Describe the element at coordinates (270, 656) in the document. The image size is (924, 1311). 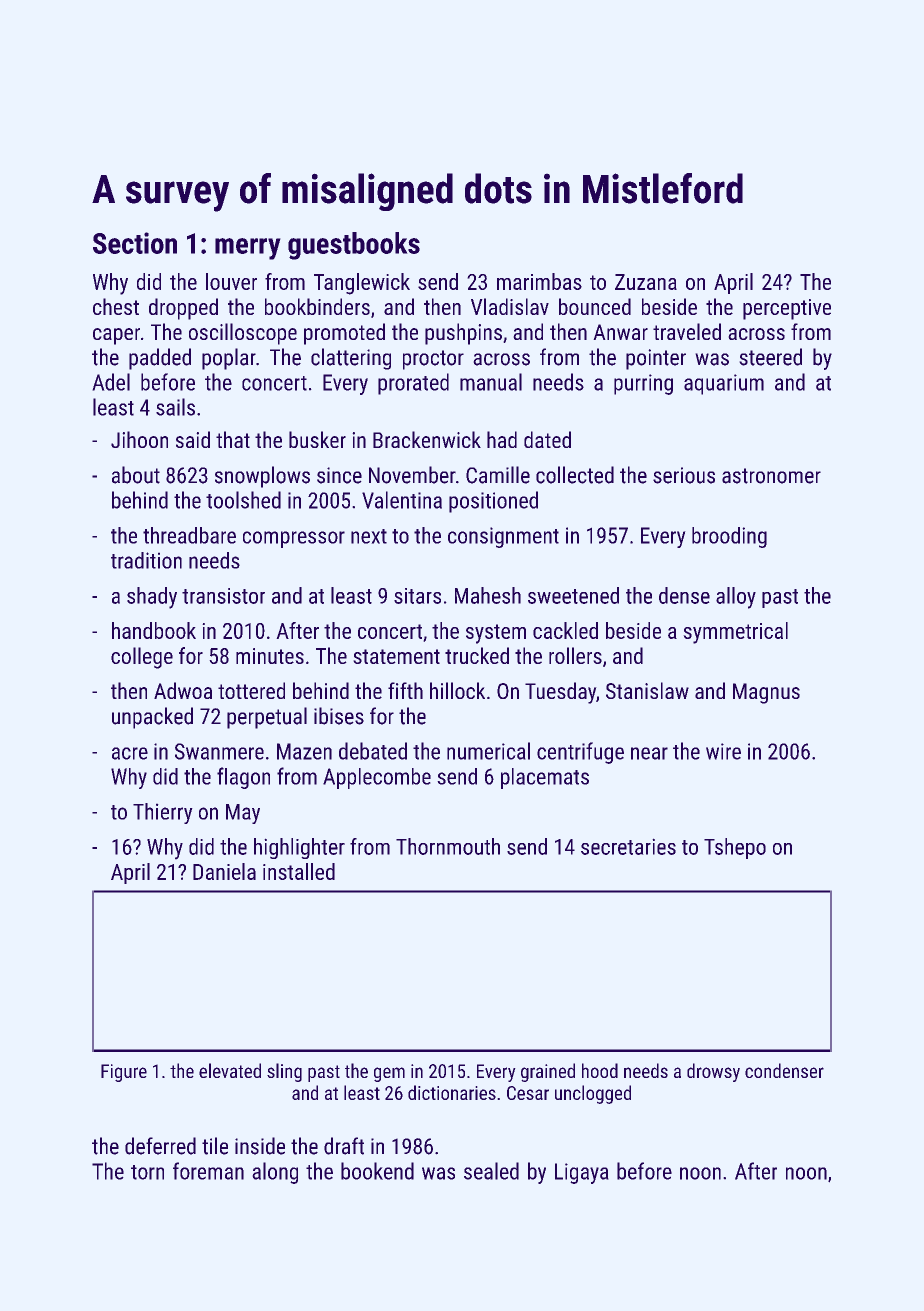
I see `minutes` at that location.
